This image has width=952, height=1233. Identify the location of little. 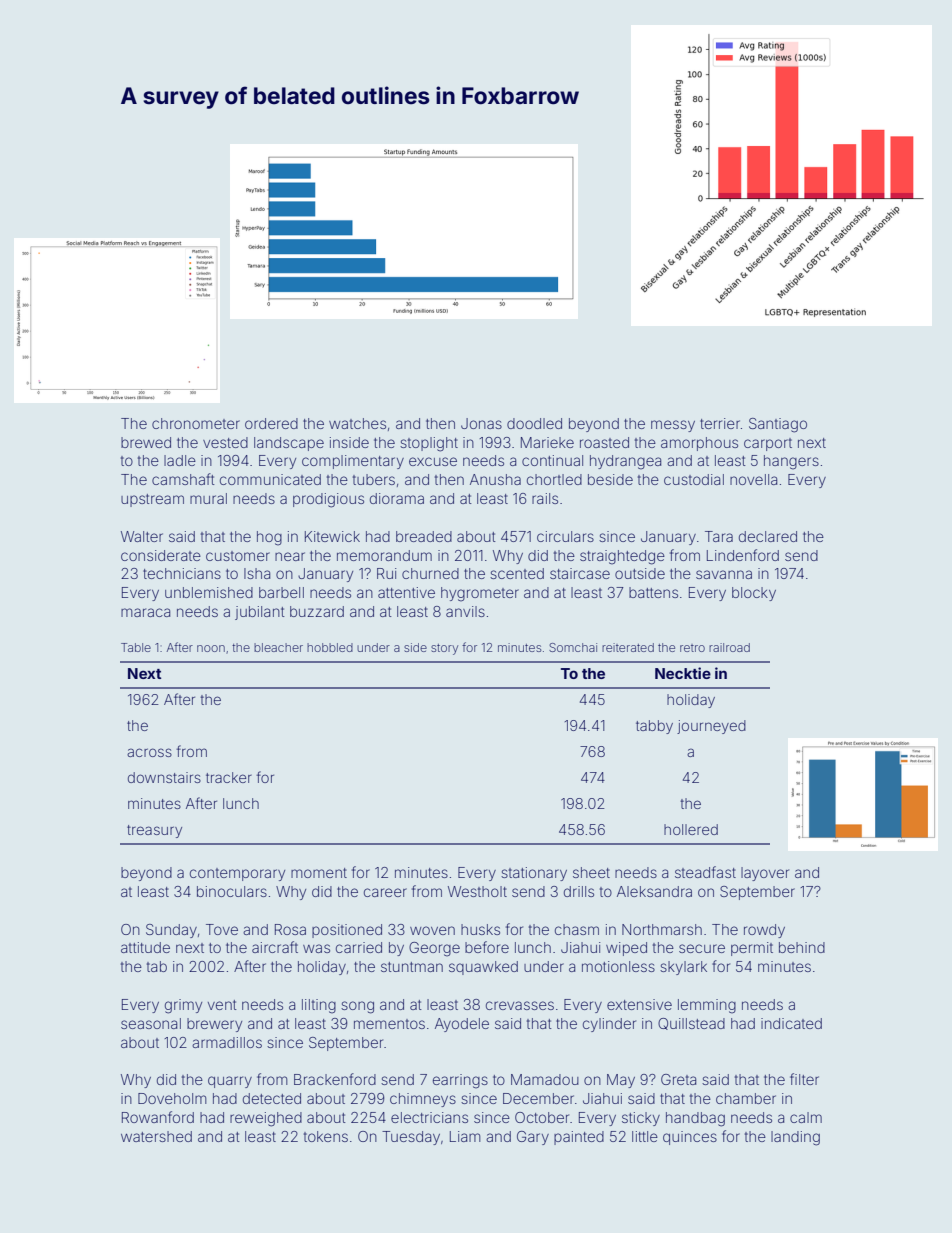
(645, 1136).
